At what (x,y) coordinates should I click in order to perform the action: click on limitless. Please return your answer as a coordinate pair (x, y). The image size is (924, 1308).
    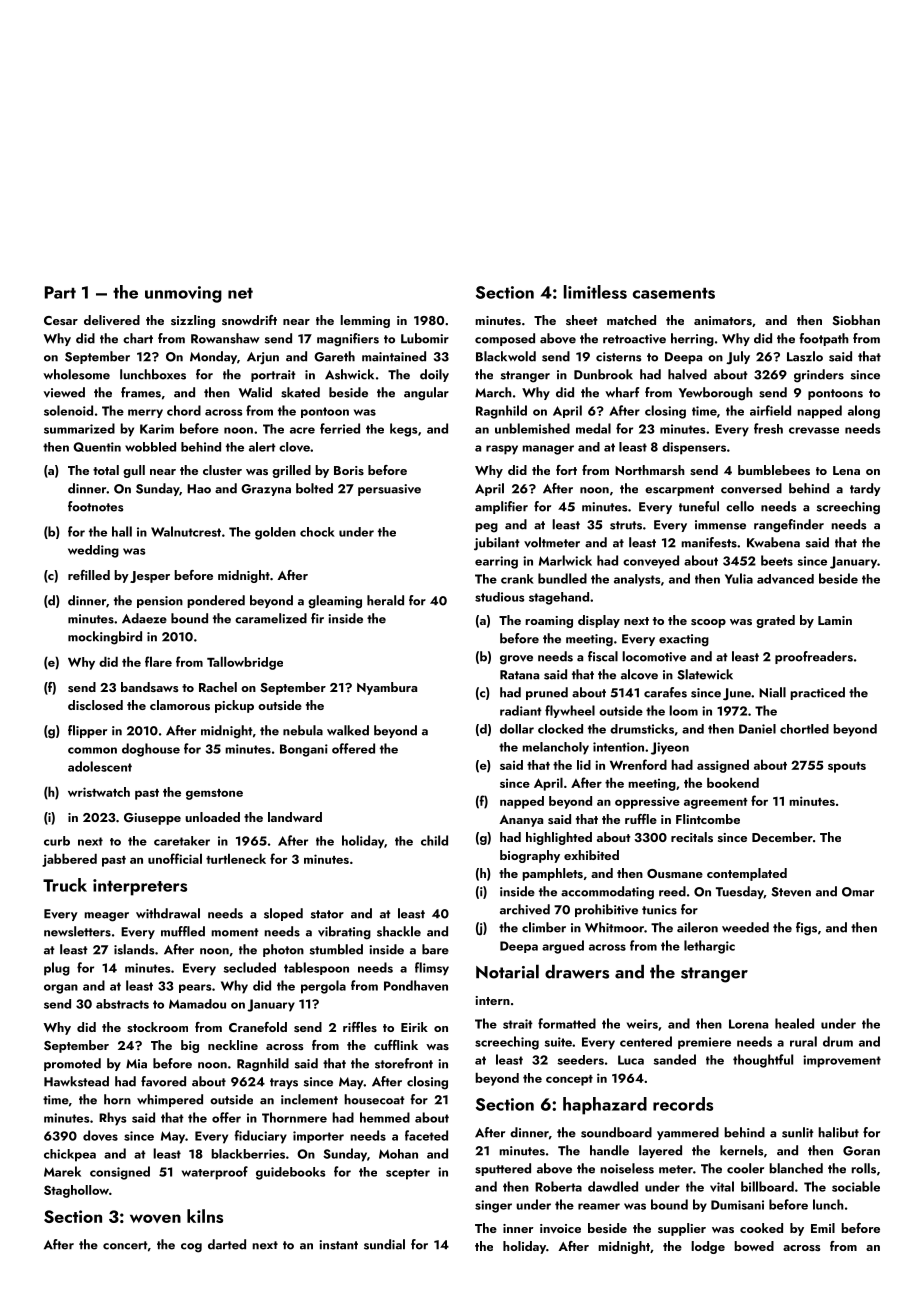
    Looking at the image, I should click on (595, 292).
